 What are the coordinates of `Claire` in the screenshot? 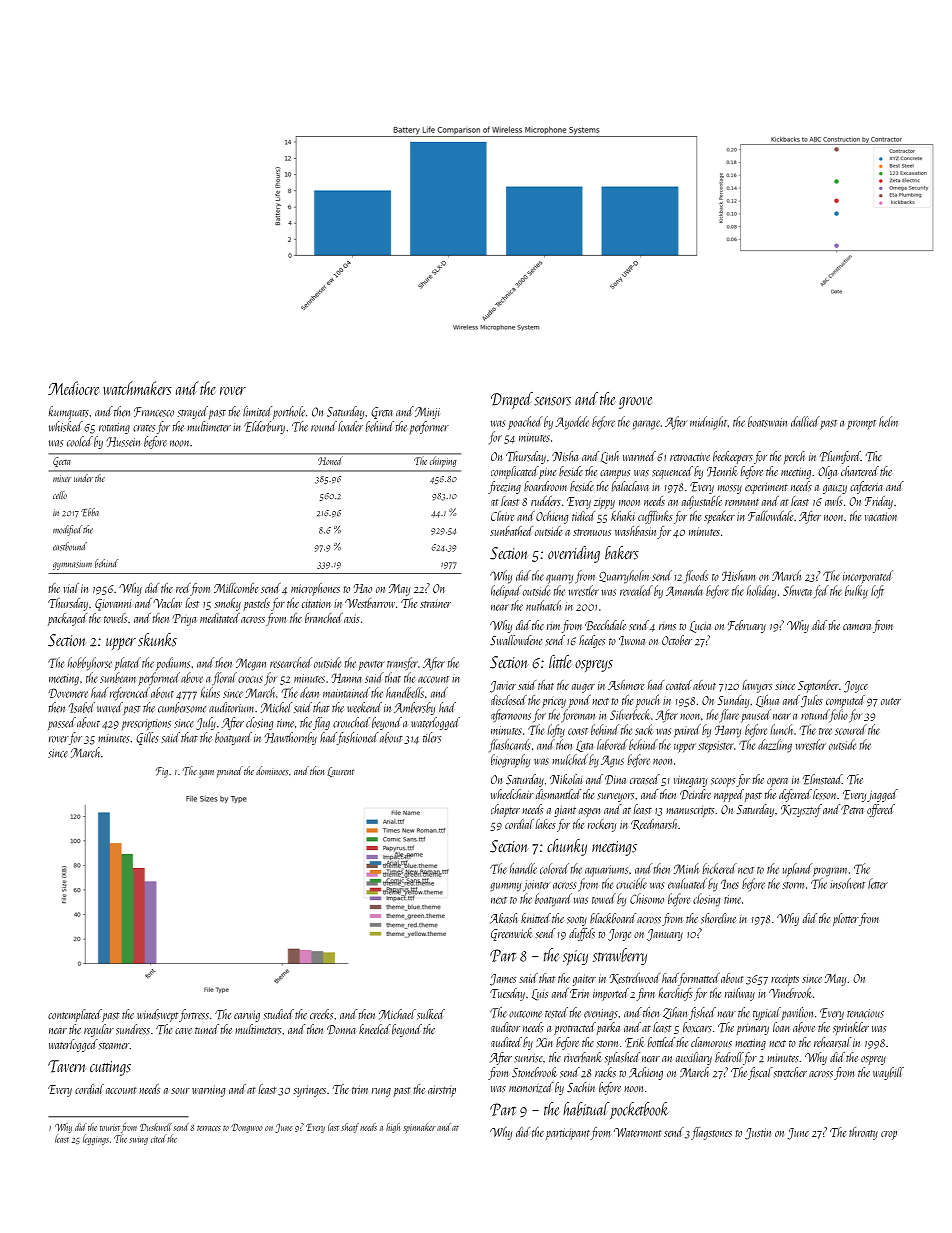 It's located at (502, 516).
